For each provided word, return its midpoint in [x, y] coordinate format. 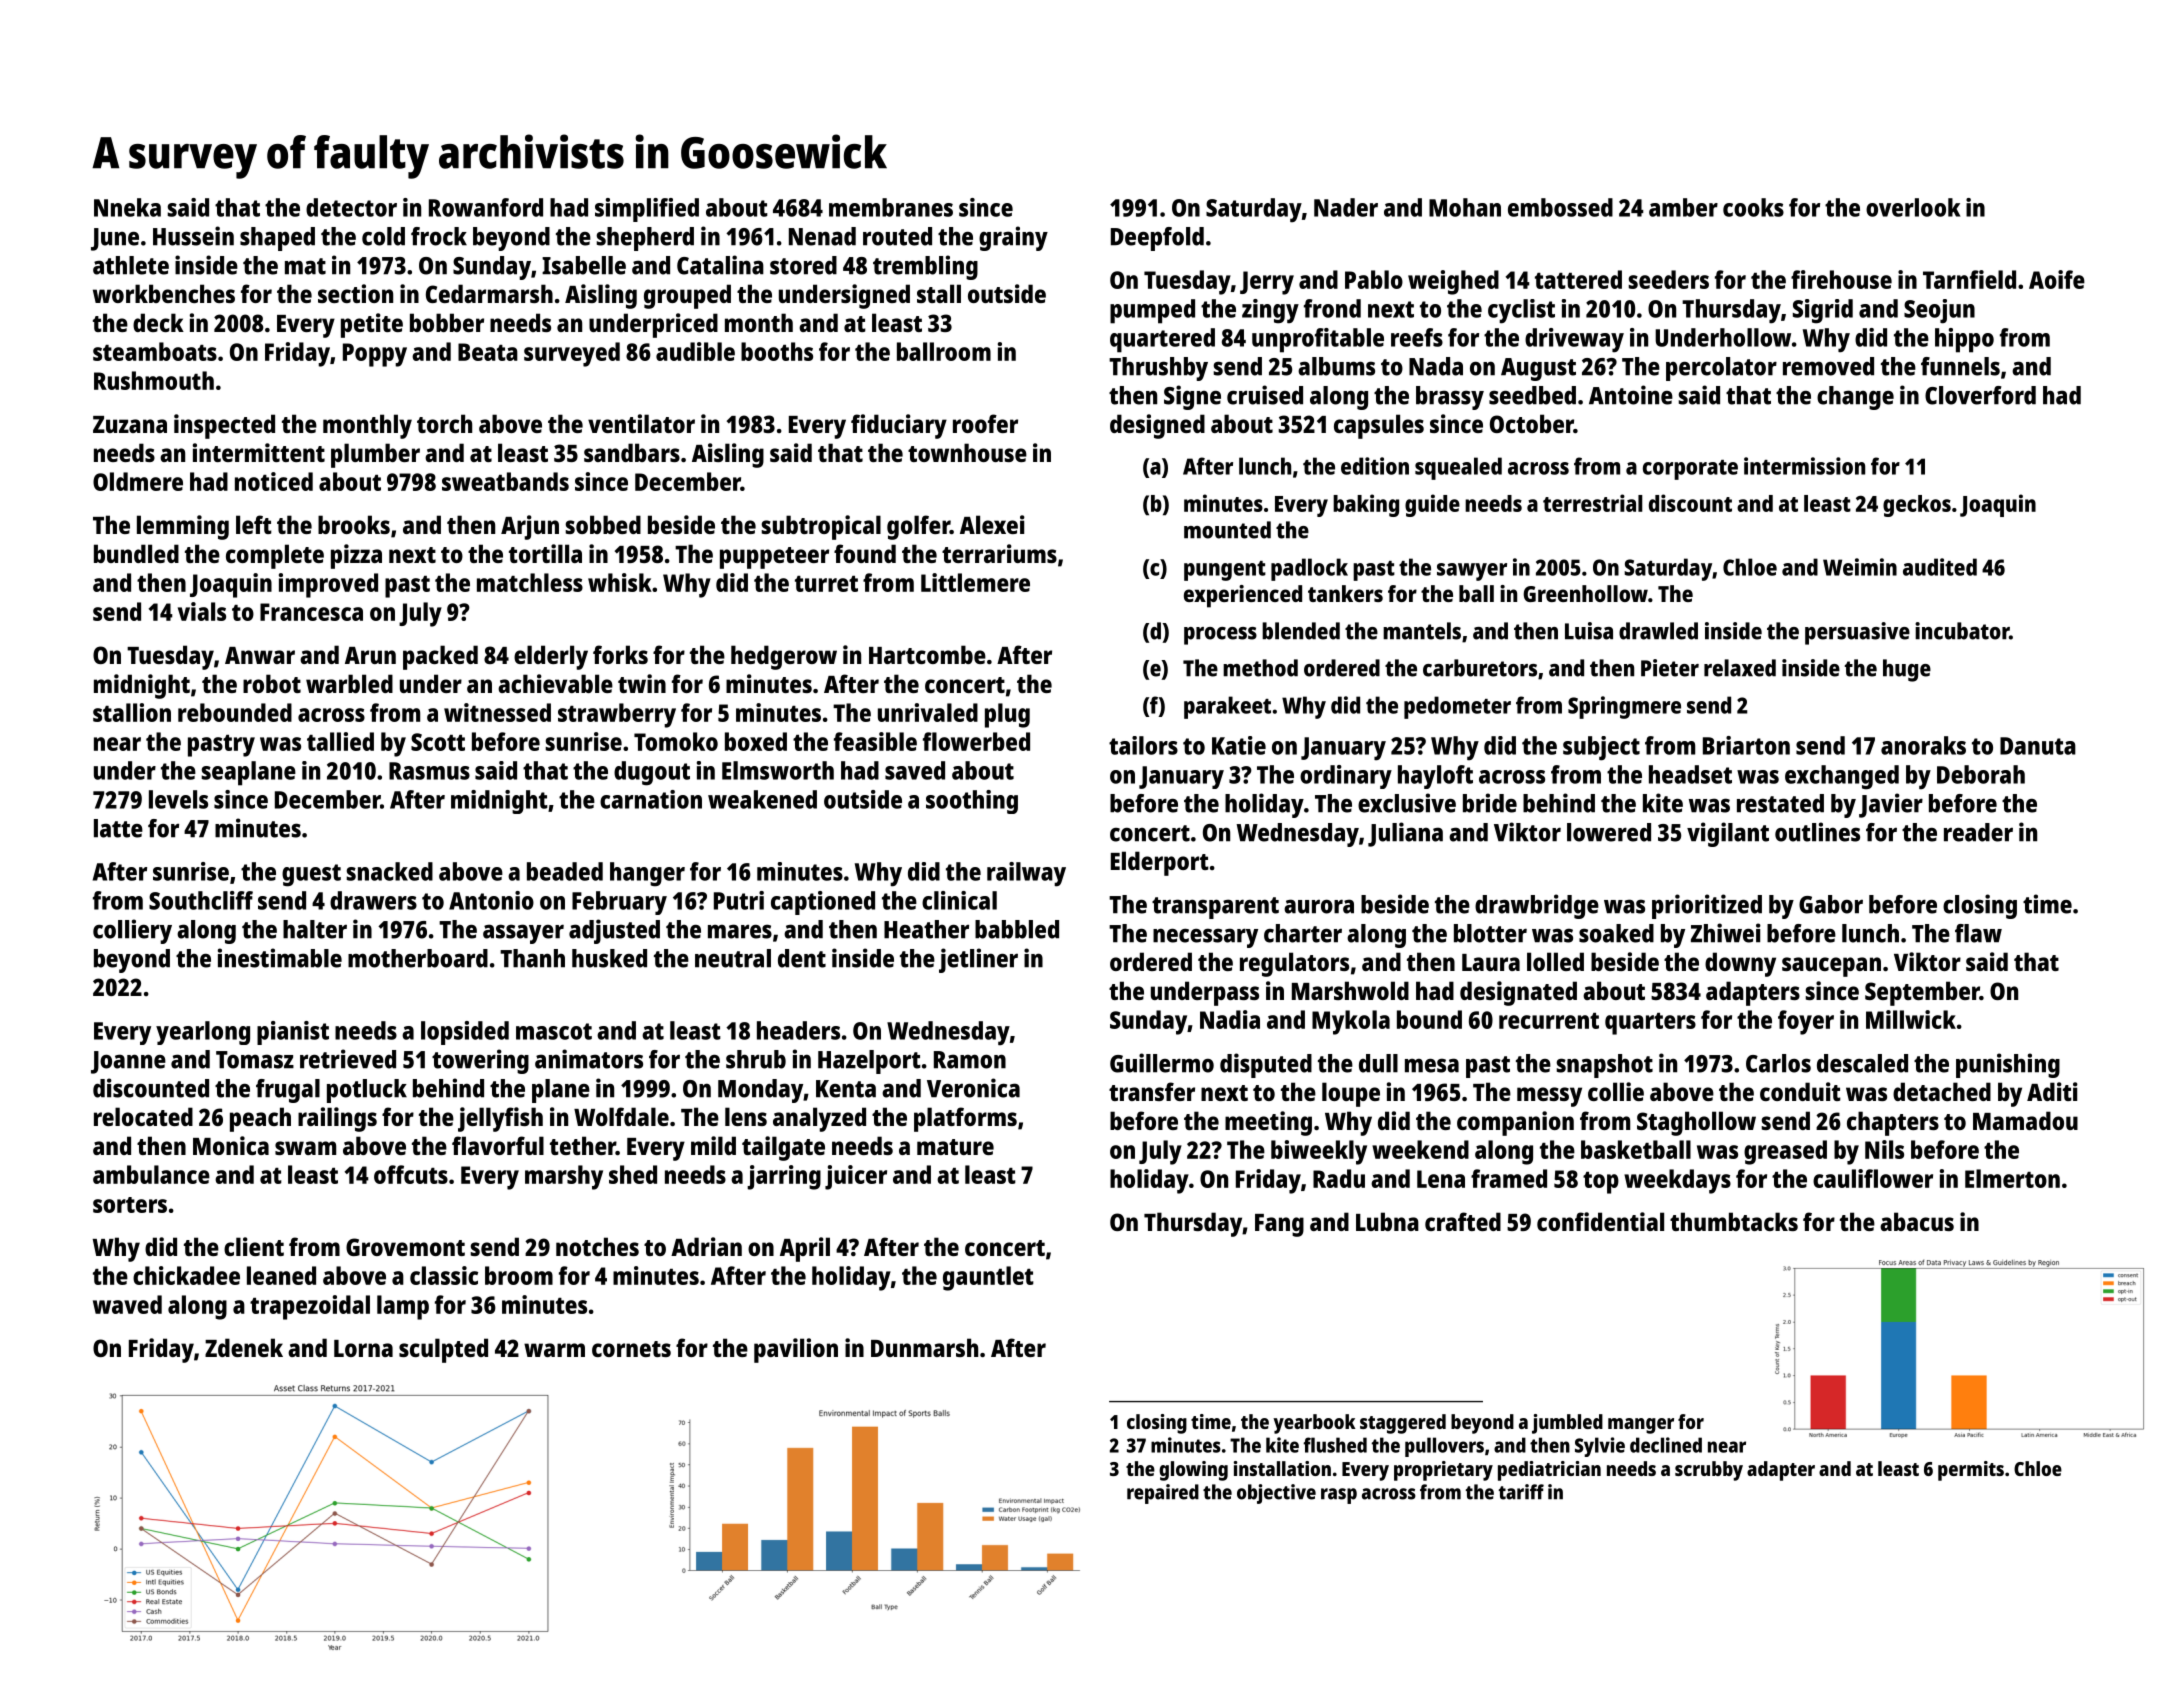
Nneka [127, 207]
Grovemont [405, 1247]
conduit [1800, 1091]
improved [328, 585]
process [1220, 636]
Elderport [1160, 863]
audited [1940, 567]
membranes [891, 207]
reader [1978, 832]
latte [118, 828]
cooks [1753, 207]
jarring [784, 1177]
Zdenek [244, 1347]
